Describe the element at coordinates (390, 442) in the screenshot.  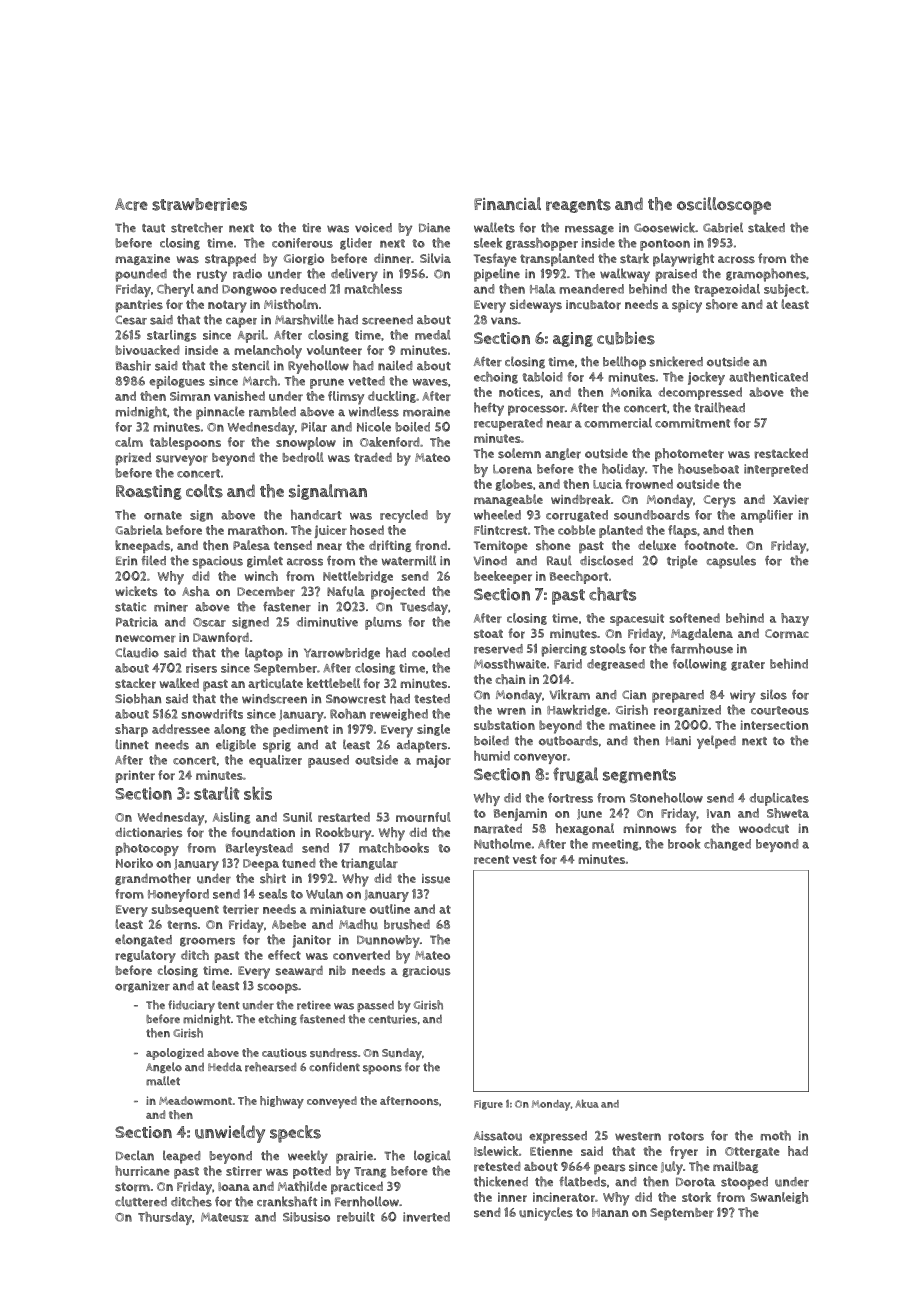
I see `Oakenford` at that location.
